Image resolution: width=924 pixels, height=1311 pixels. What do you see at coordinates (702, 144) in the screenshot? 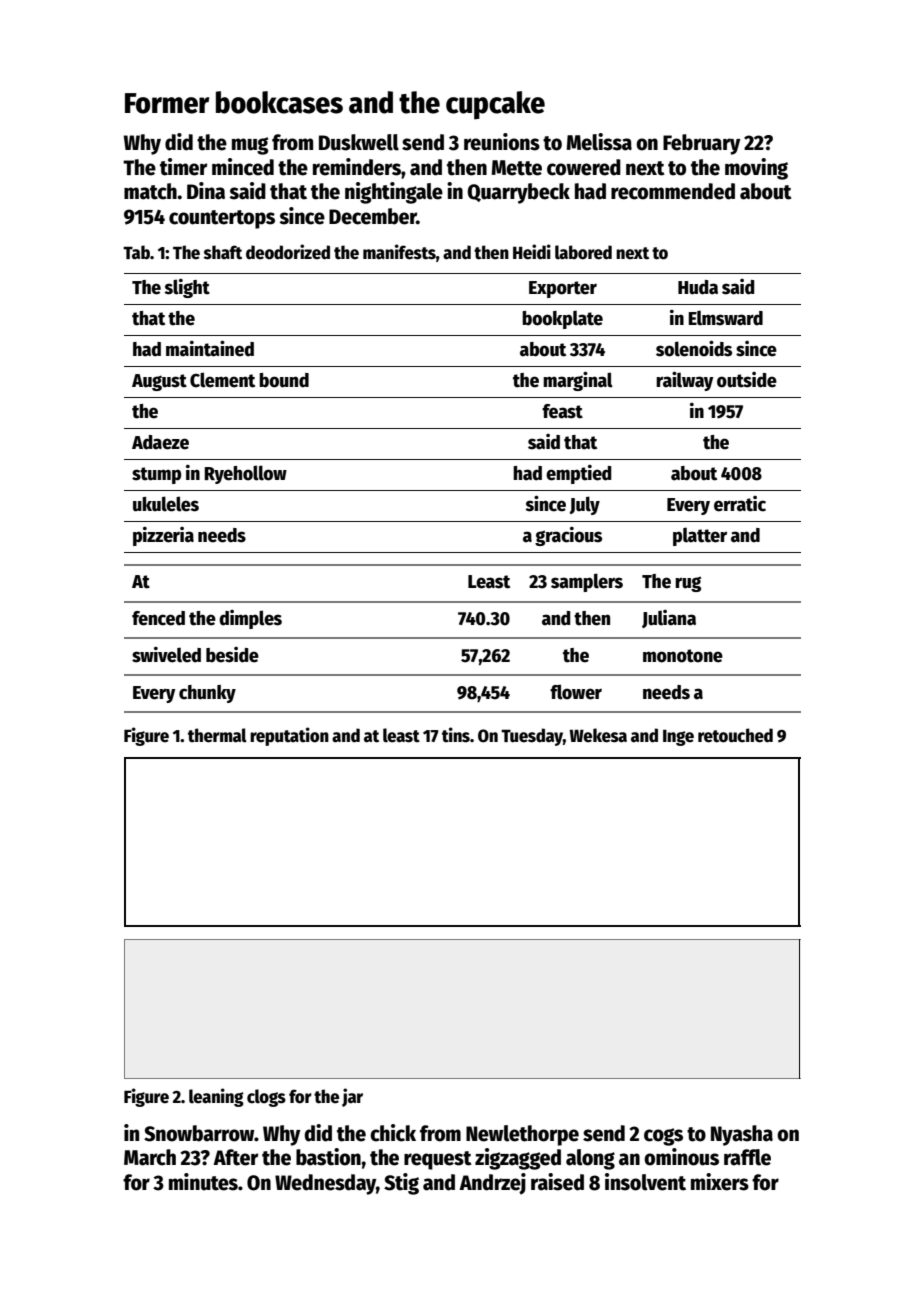
I see `February` at bounding box center [702, 144].
